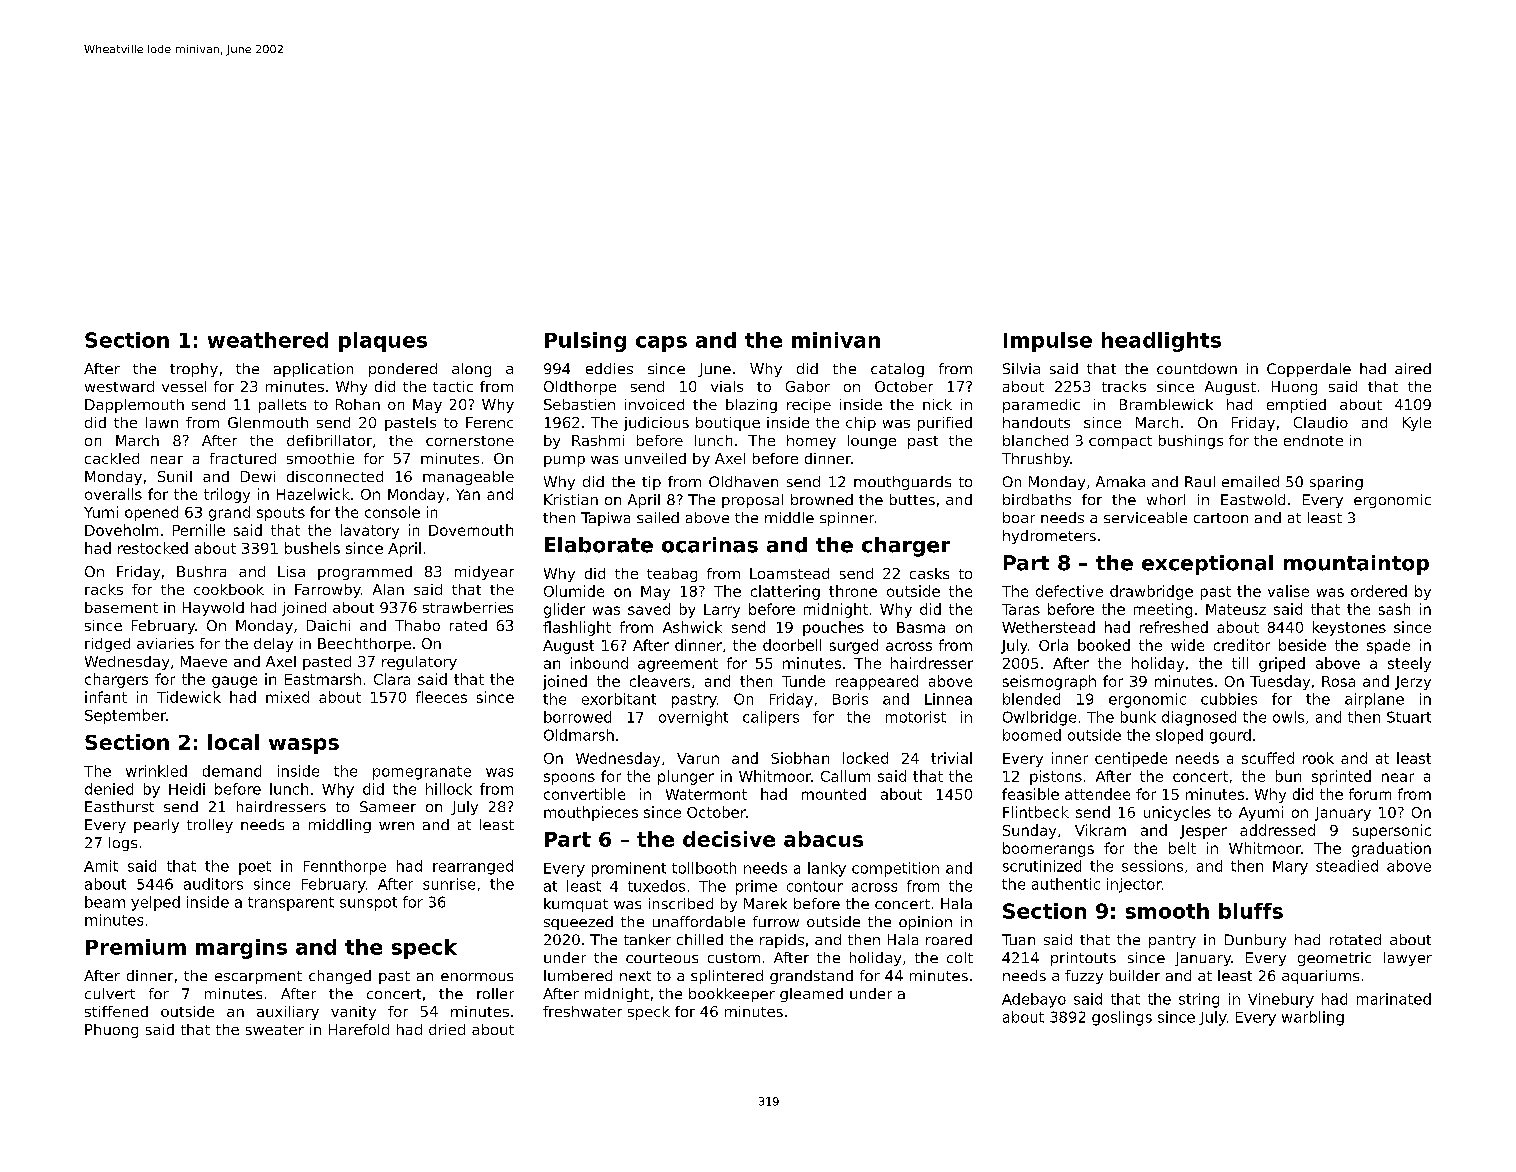  I want to click on overalls, so click(113, 494).
